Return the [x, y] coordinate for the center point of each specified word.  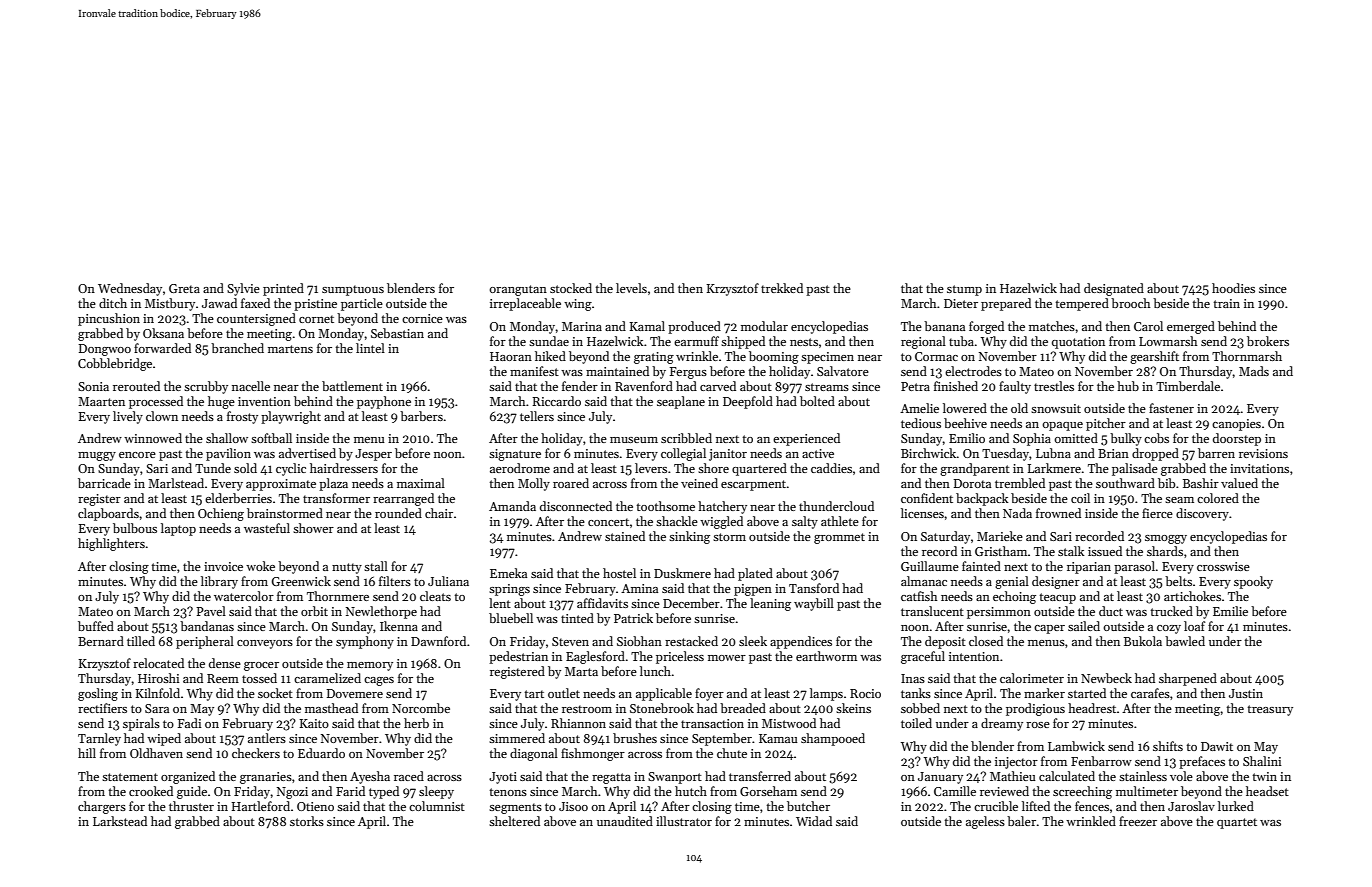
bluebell [511, 618]
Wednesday [130, 289]
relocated [158, 663]
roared [571, 483]
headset [1267, 791]
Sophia [1032, 439]
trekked [782, 288]
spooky [1253, 582]
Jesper [373, 455]
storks [307, 821]
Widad [814, 821]
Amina [639, 588]
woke [260, 566]
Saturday [945, 537]
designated [1114, 289]
